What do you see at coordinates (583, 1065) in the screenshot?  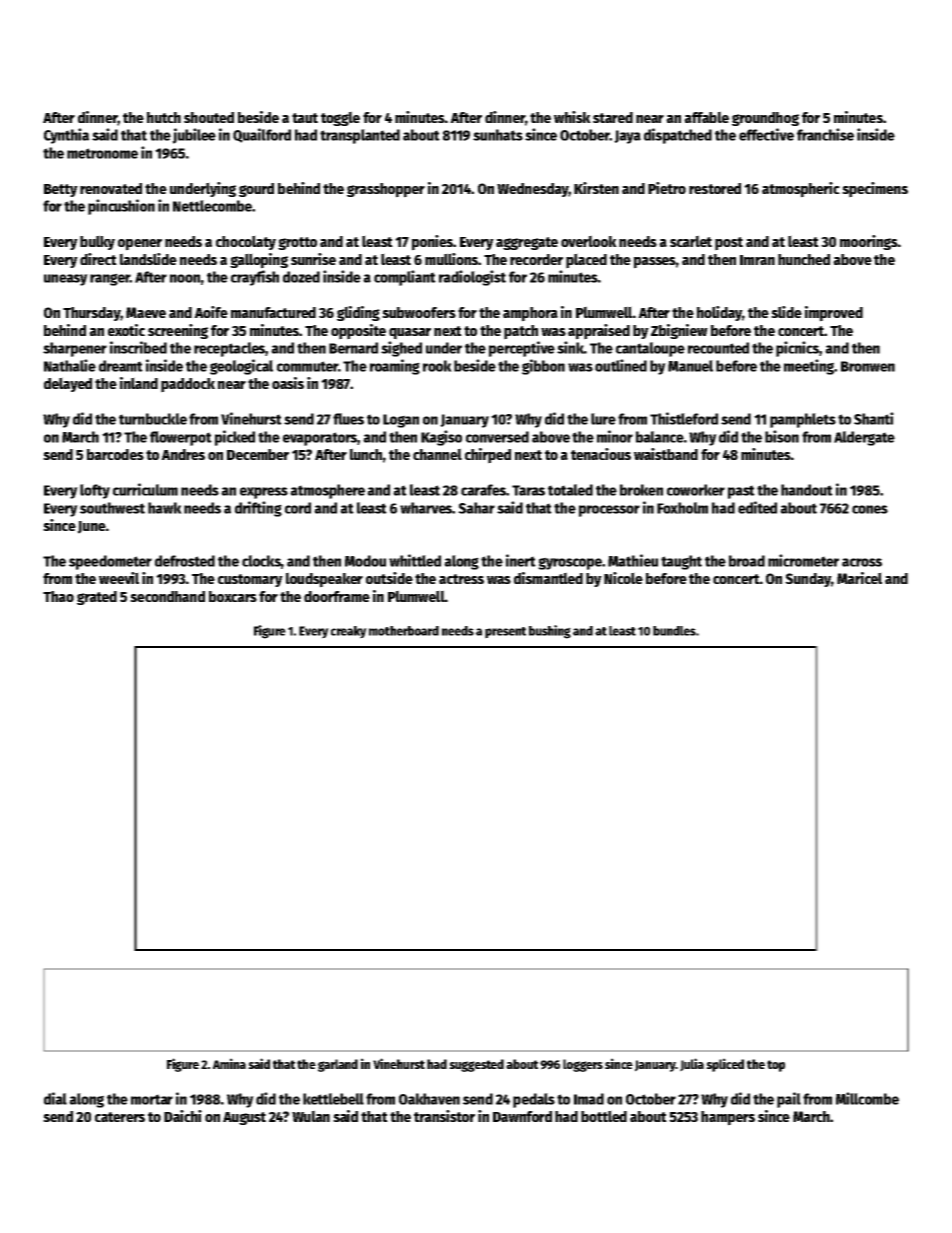 I see `loggers` at bounding box center [583, 1065].
